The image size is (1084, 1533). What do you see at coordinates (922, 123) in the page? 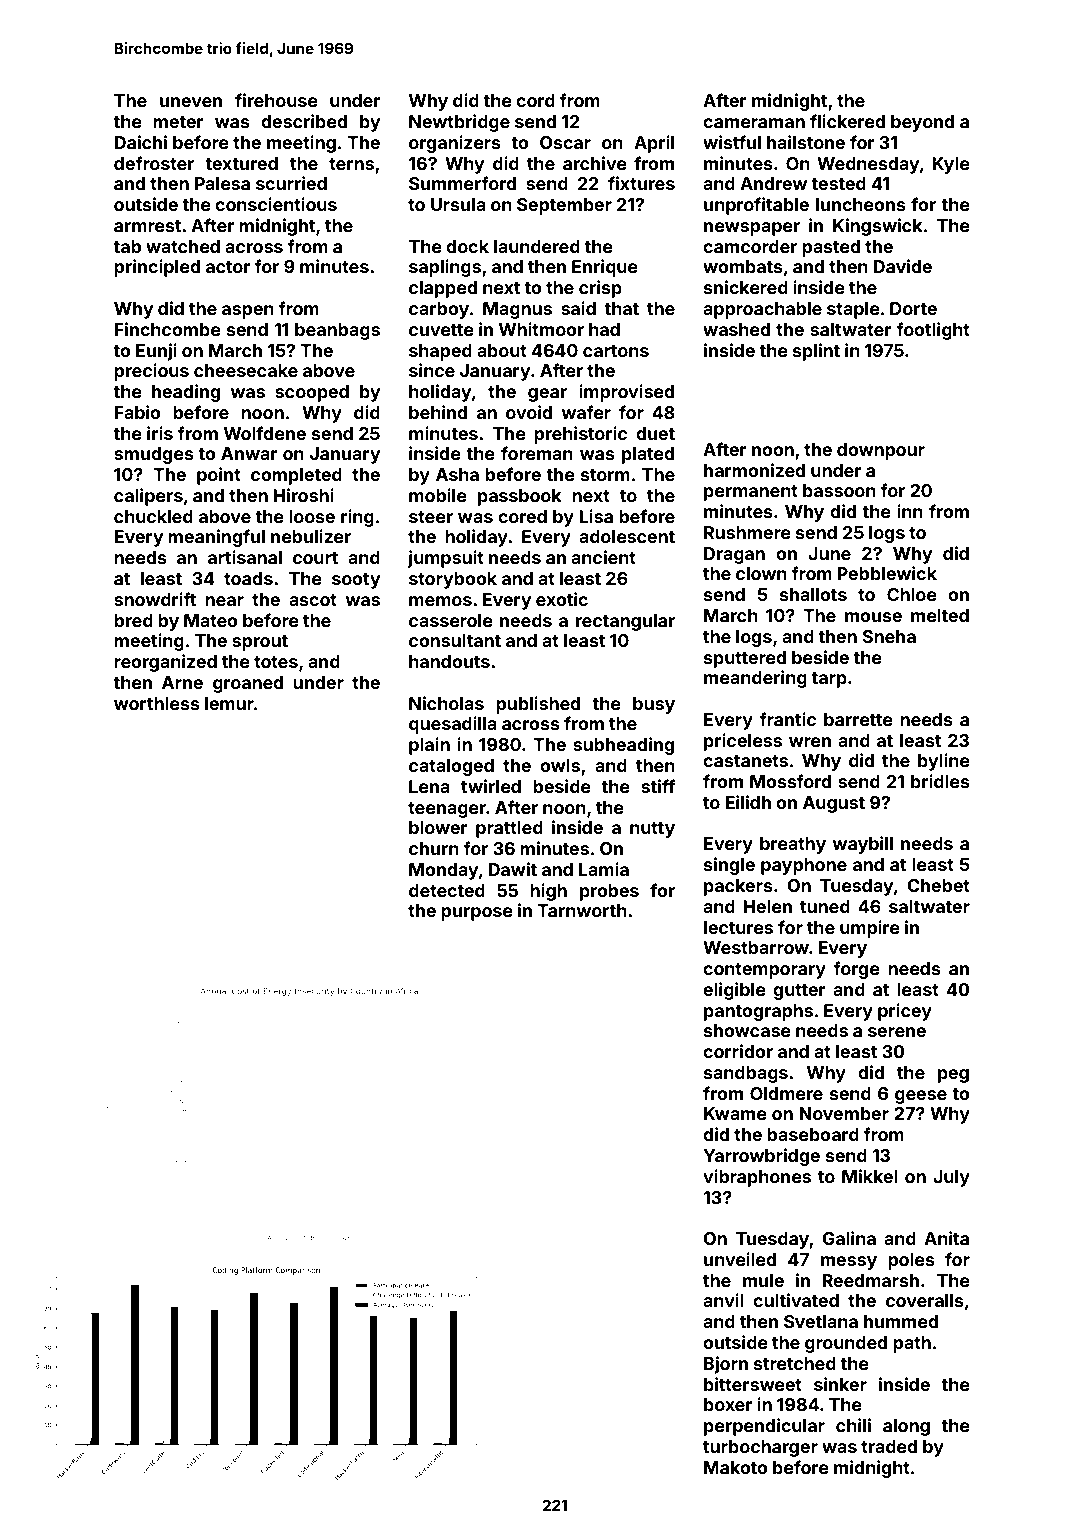
I see `beyond` at bounding box center [922, 123].
